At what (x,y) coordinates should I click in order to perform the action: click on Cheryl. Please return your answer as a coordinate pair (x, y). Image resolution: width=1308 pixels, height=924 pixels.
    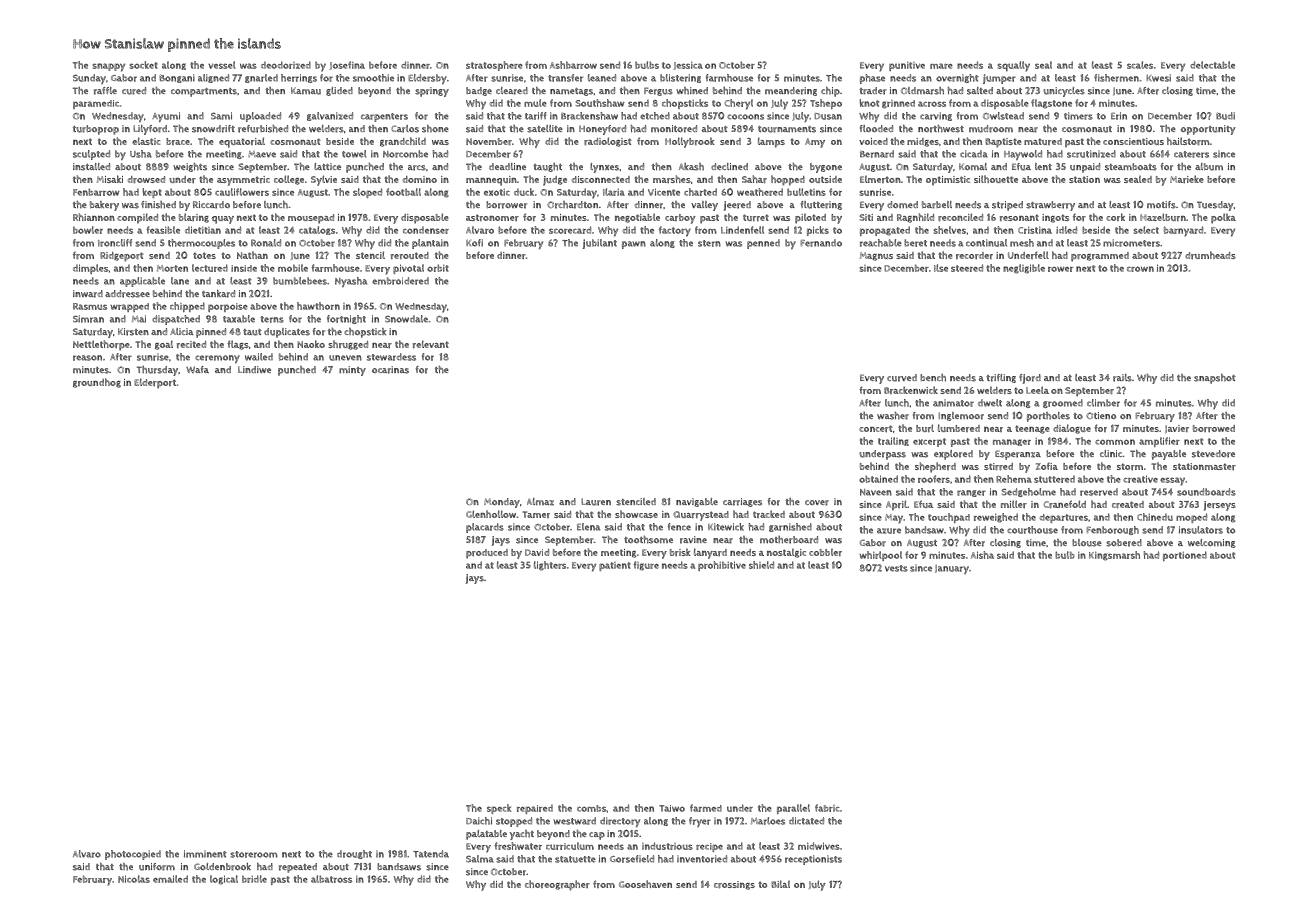
    Looking at the image, I should click on (739, 104).
